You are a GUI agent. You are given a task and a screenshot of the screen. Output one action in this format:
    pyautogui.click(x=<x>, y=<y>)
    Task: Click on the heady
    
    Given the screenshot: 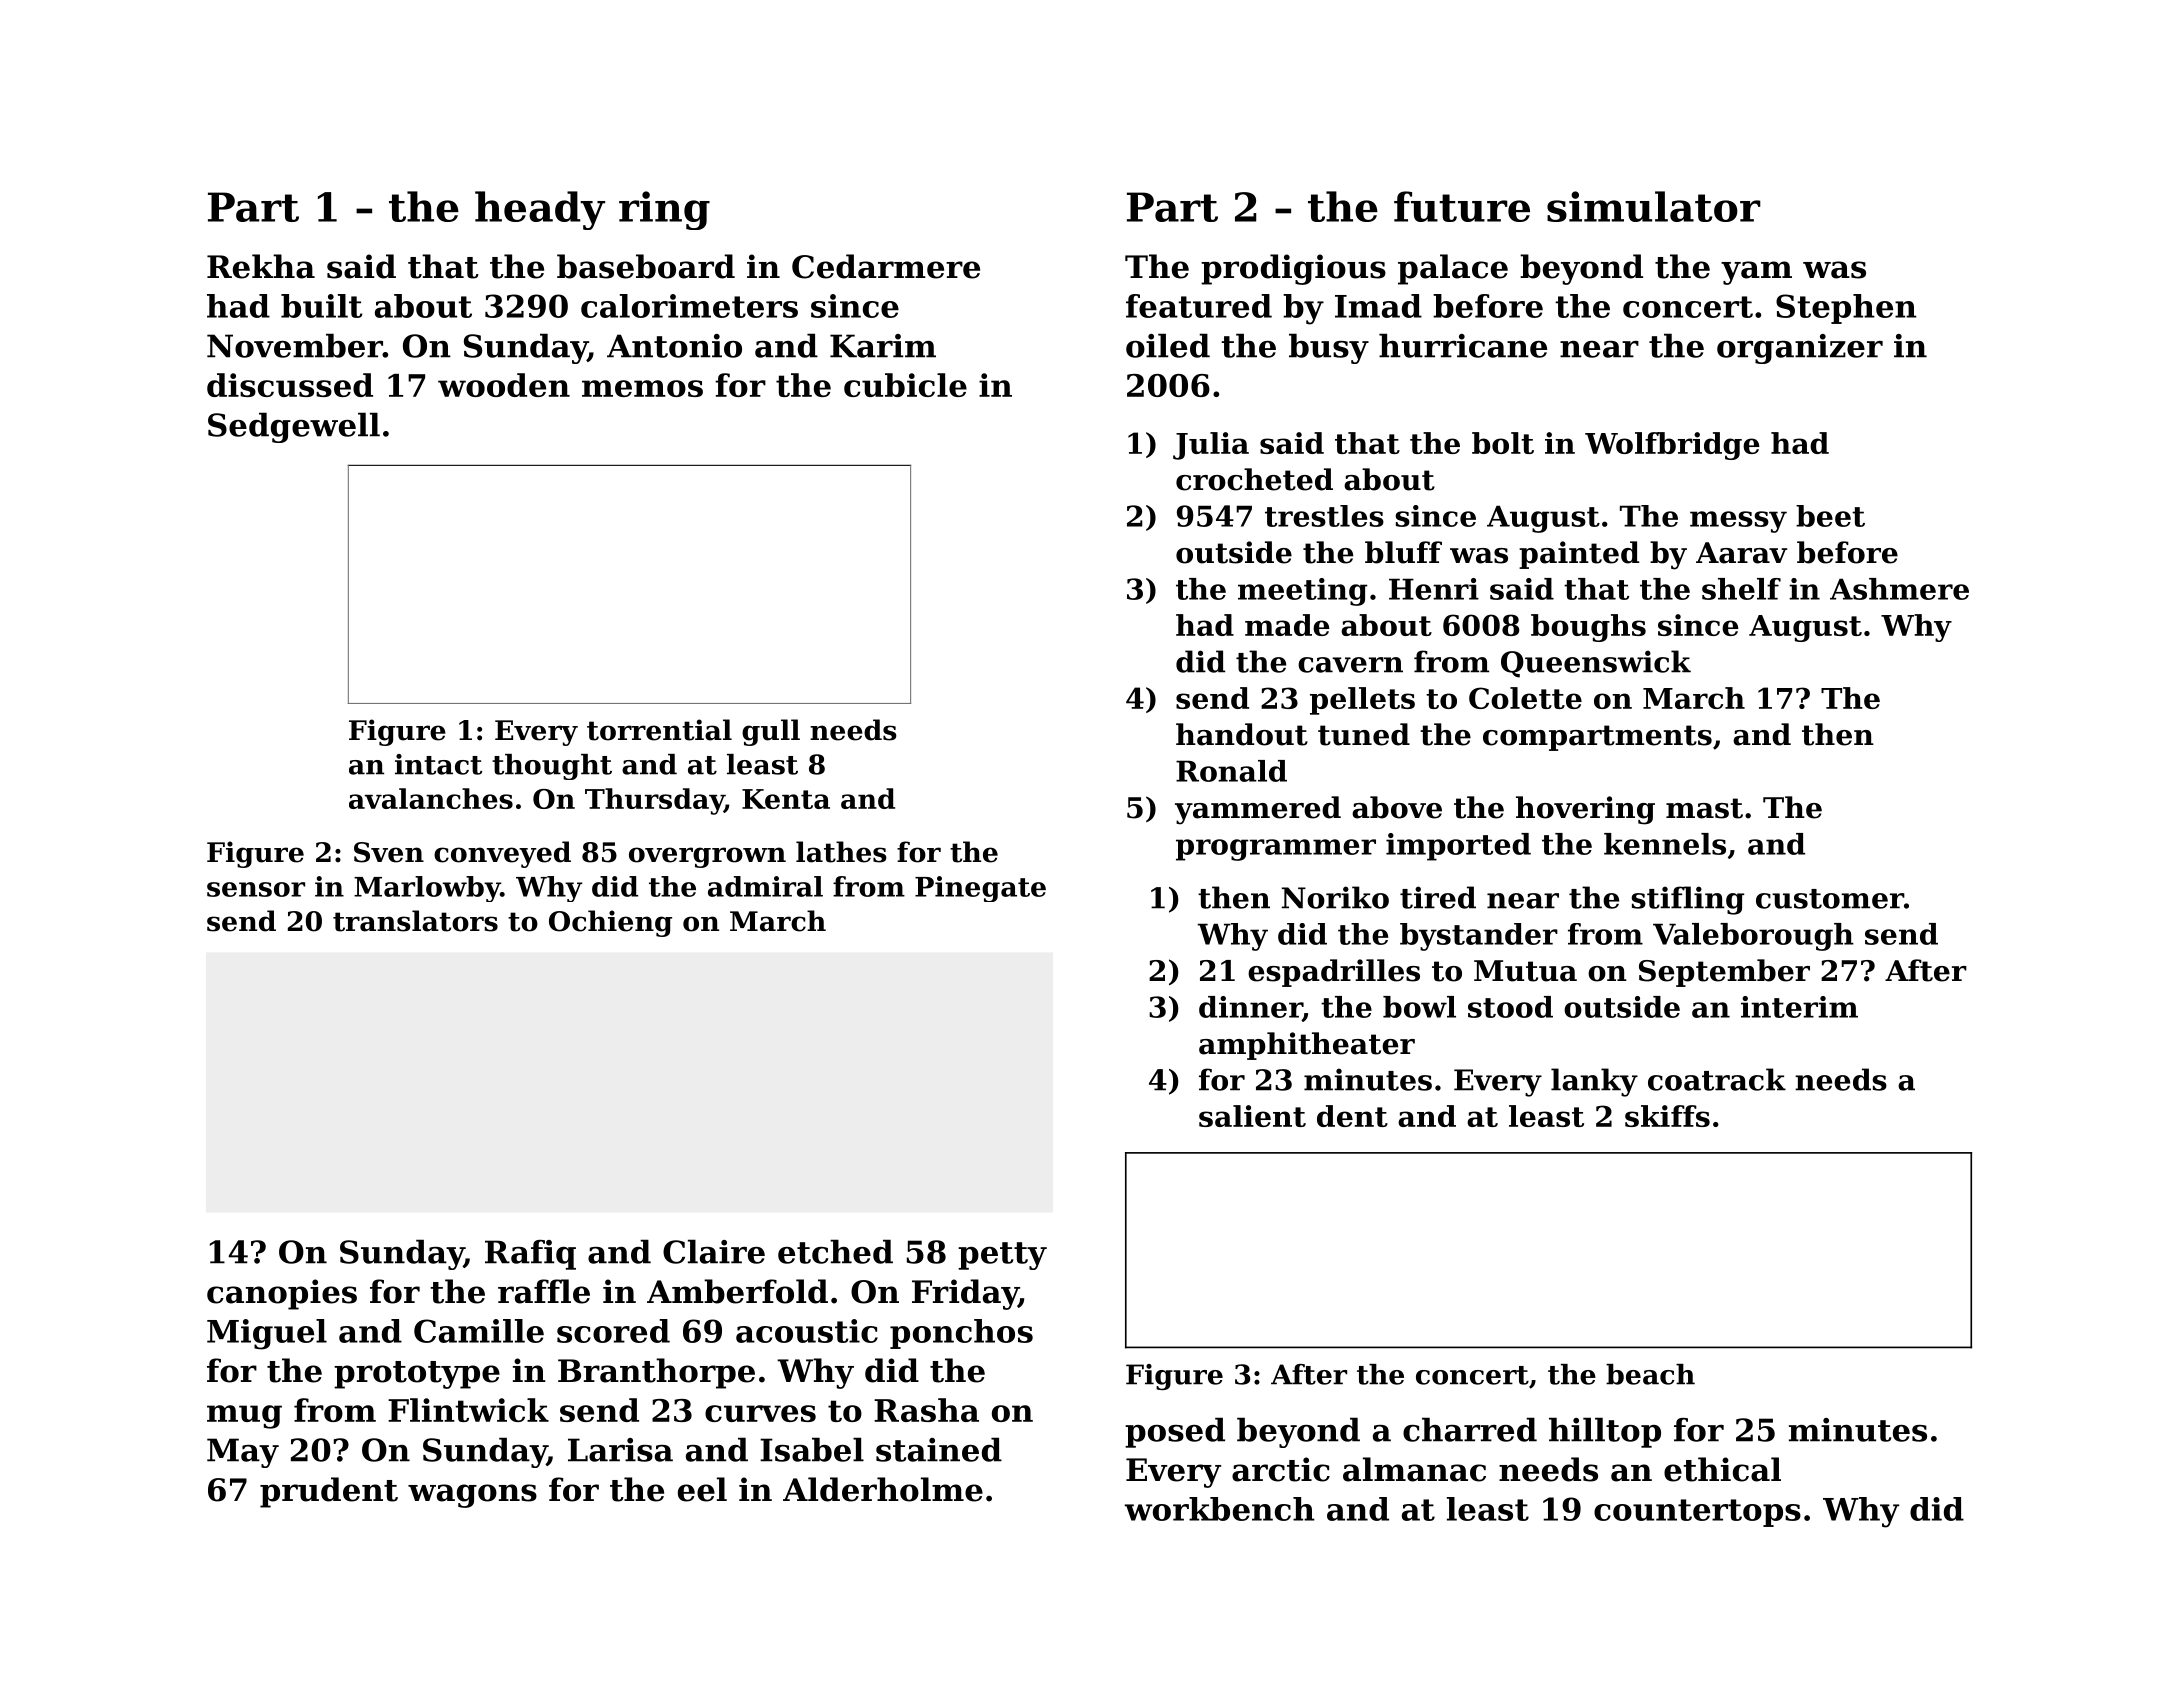 What is the action you would take?
    pyautogui.click(x=540, y=210)
